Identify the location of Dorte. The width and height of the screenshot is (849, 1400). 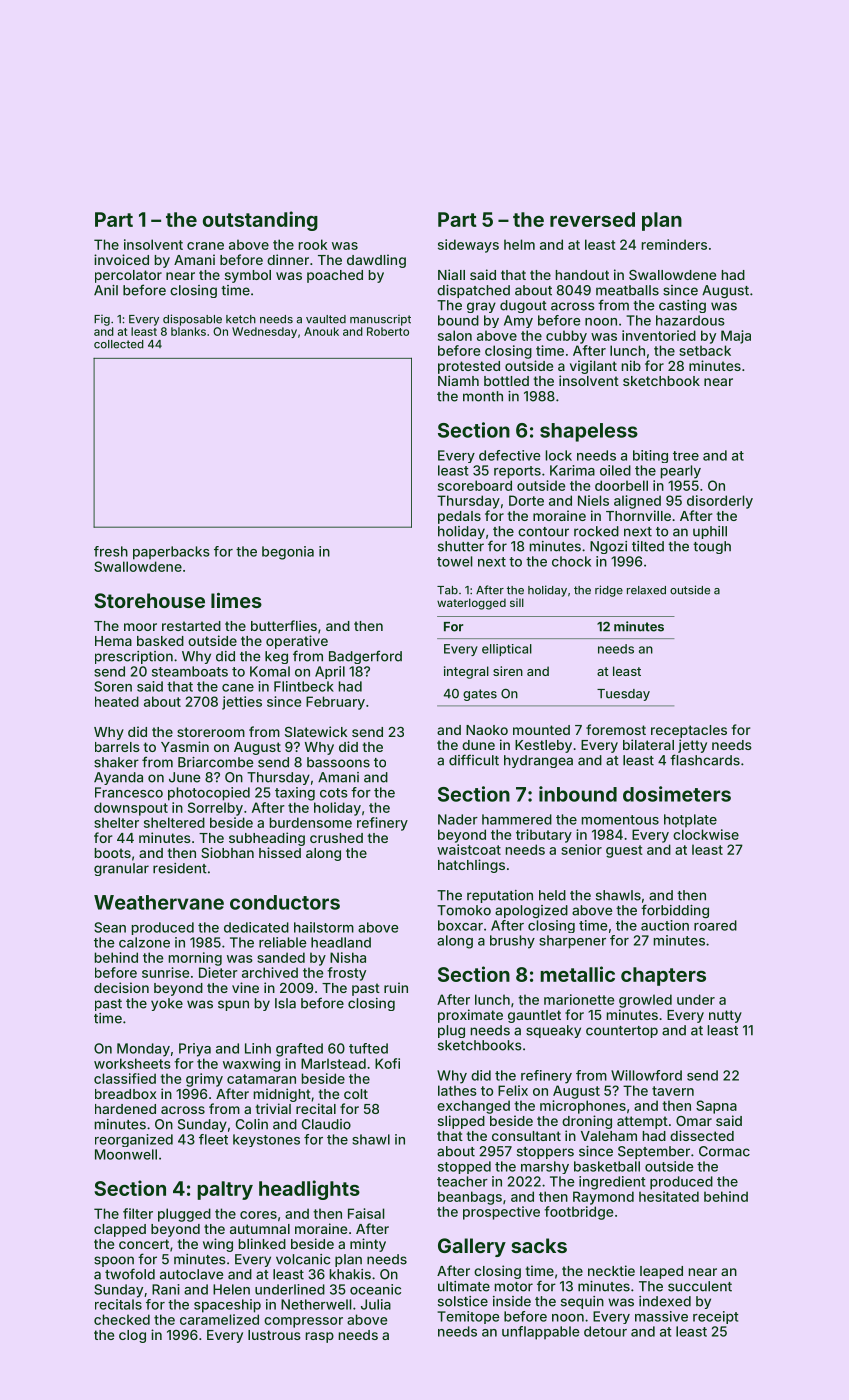
(526, 500).
